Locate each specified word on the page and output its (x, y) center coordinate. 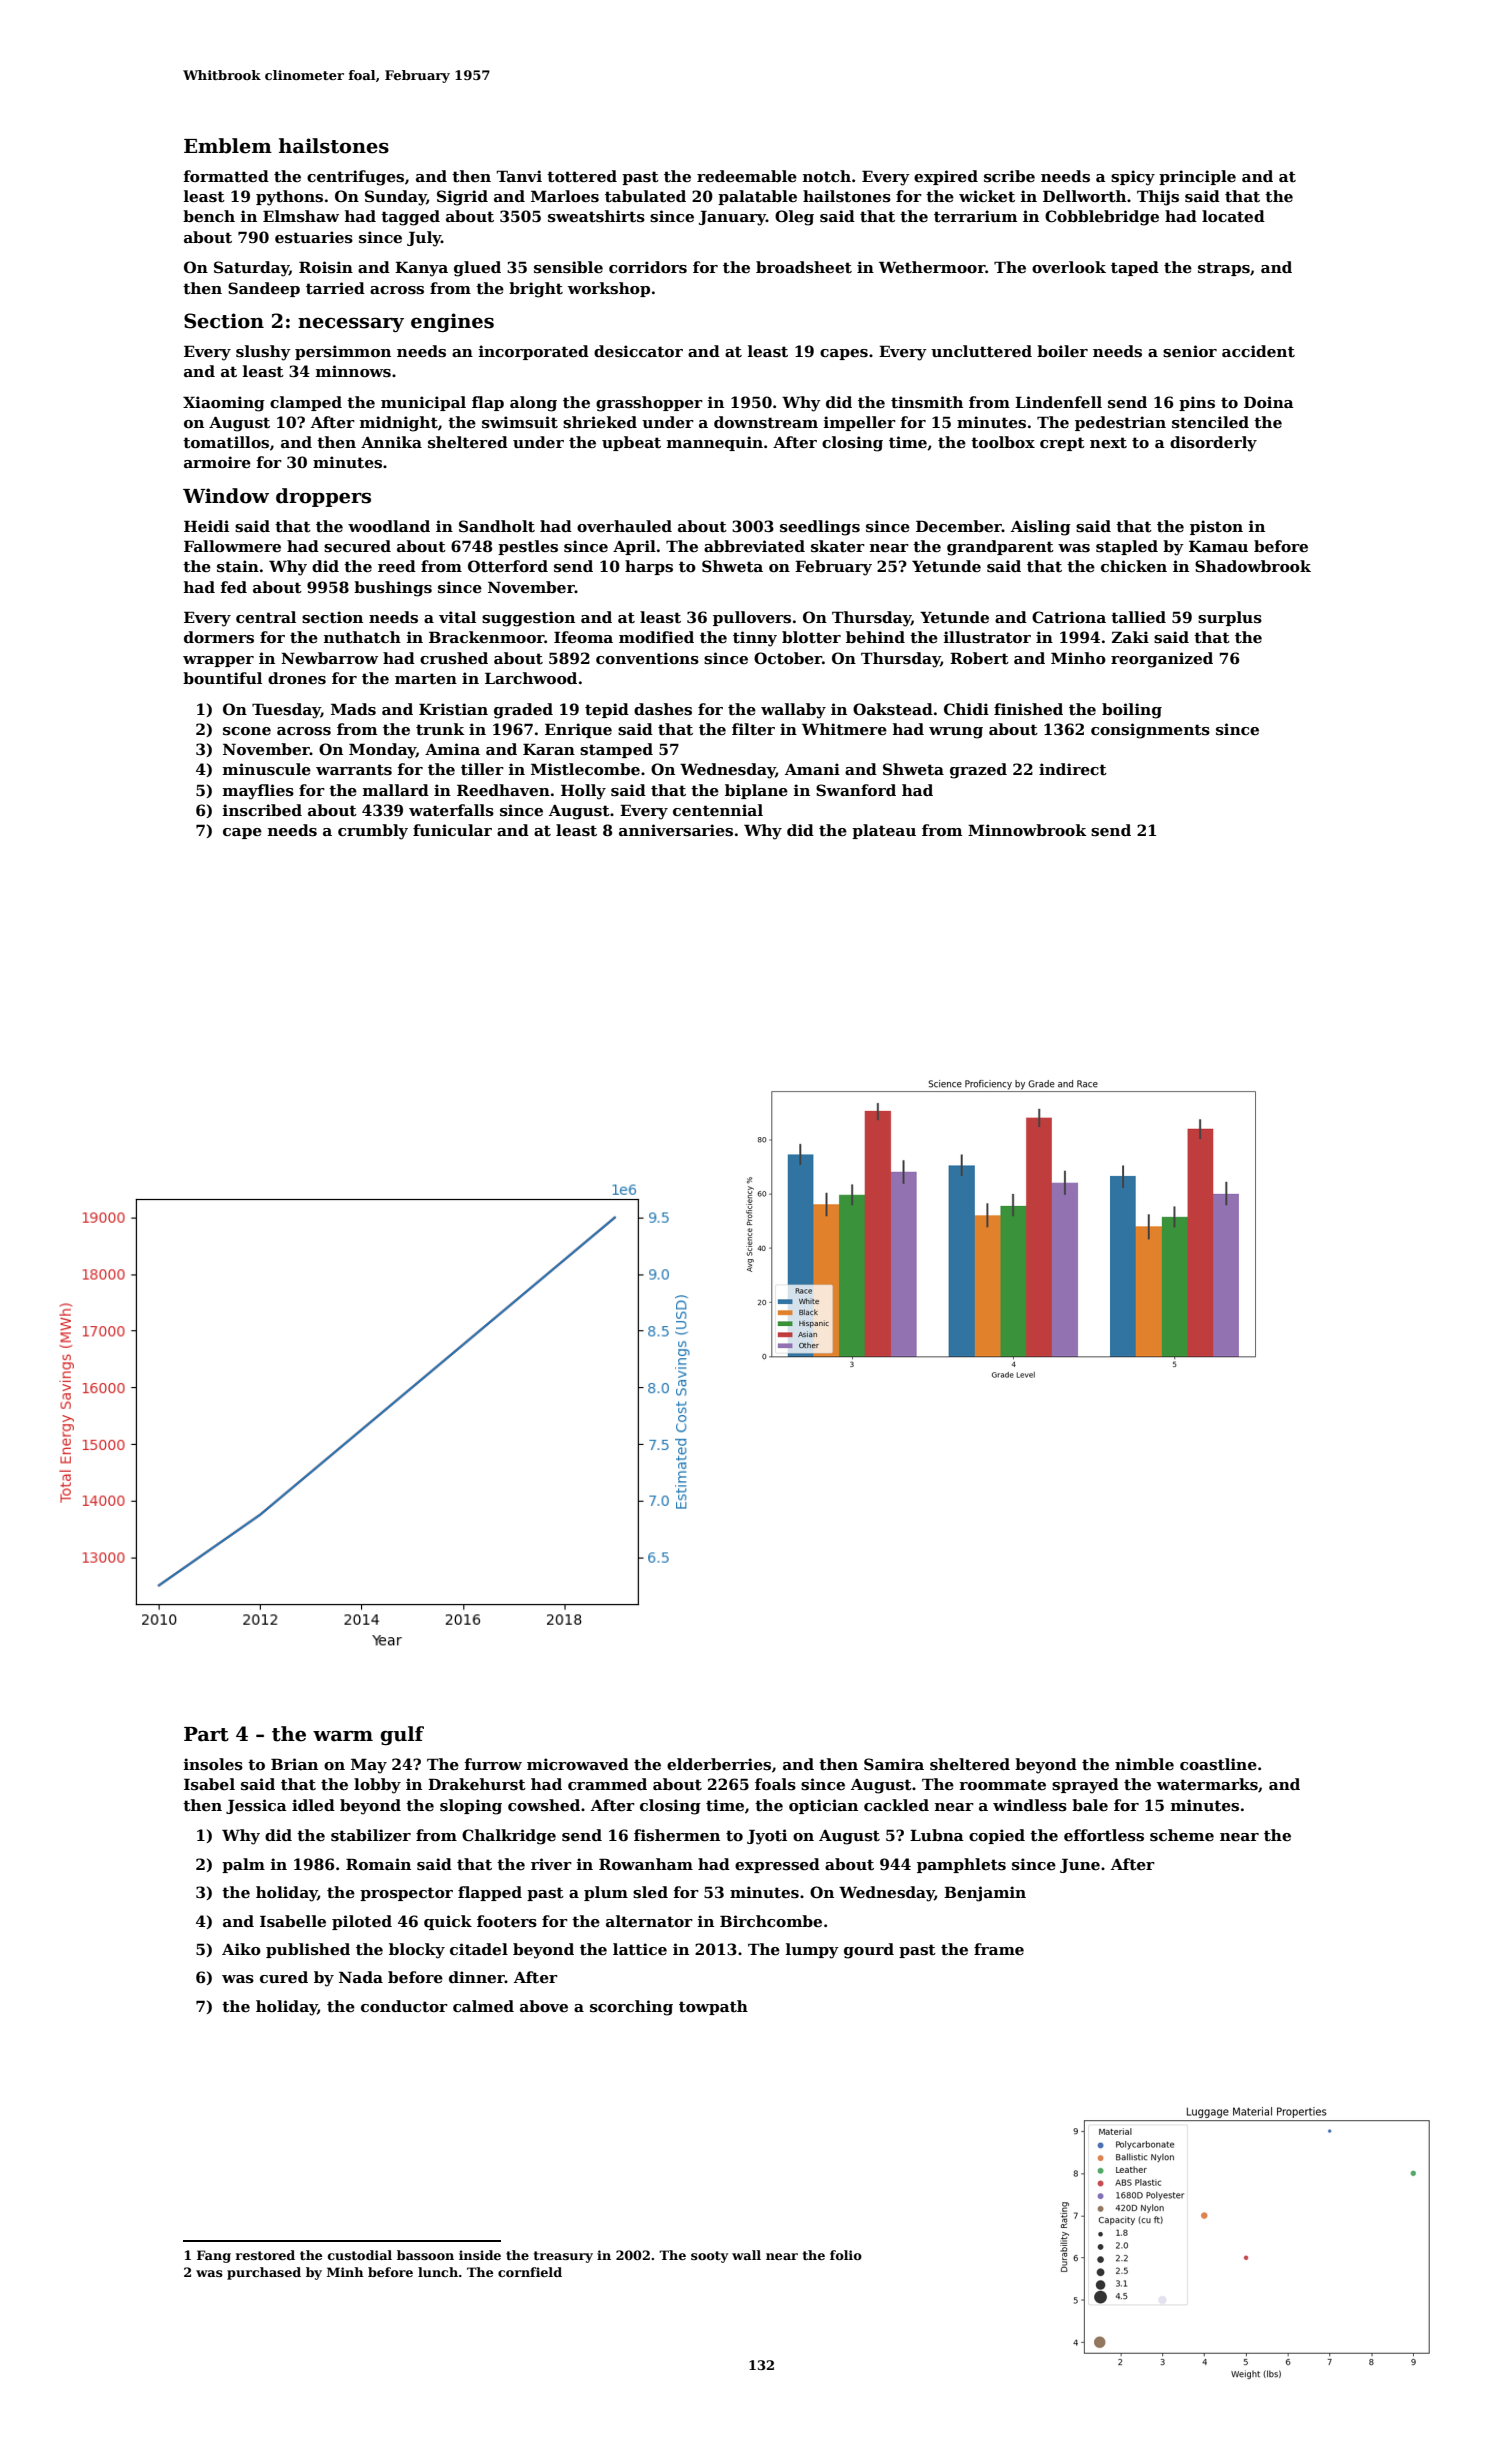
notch (827, 176)
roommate (1002, 1784)
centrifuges (355, 178)
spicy (1133, 178)
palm (243, 1865)
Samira (894, 1764)
